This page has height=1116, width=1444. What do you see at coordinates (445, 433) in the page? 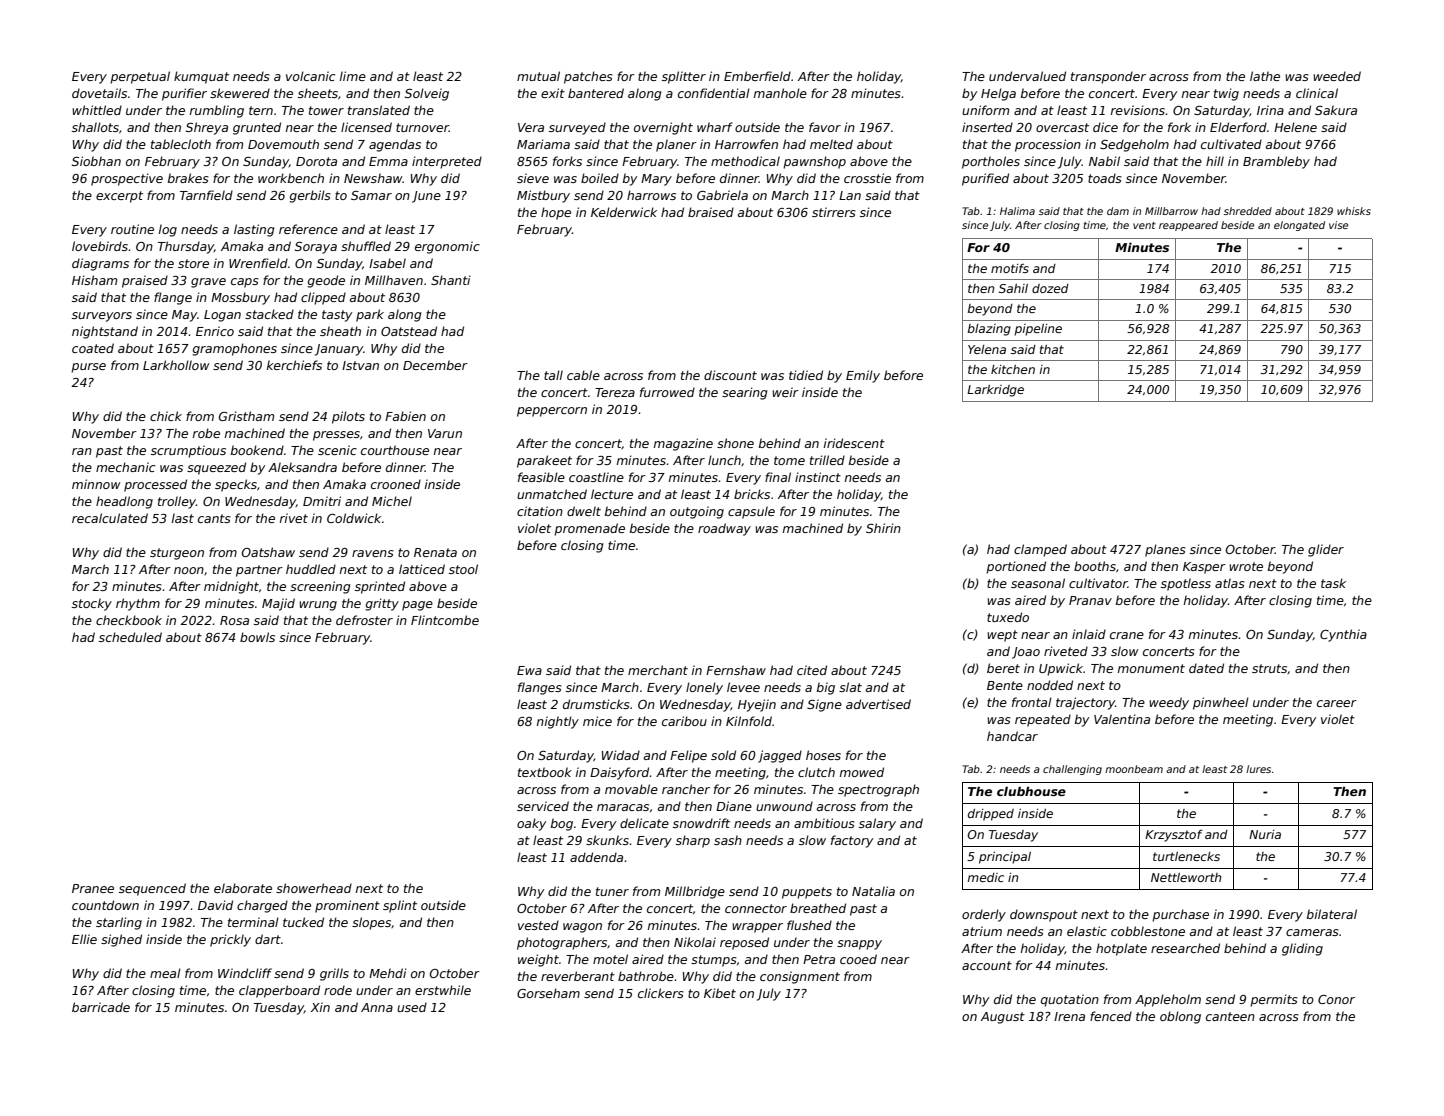
I see `Varun` at bounding box center [445, 433].
